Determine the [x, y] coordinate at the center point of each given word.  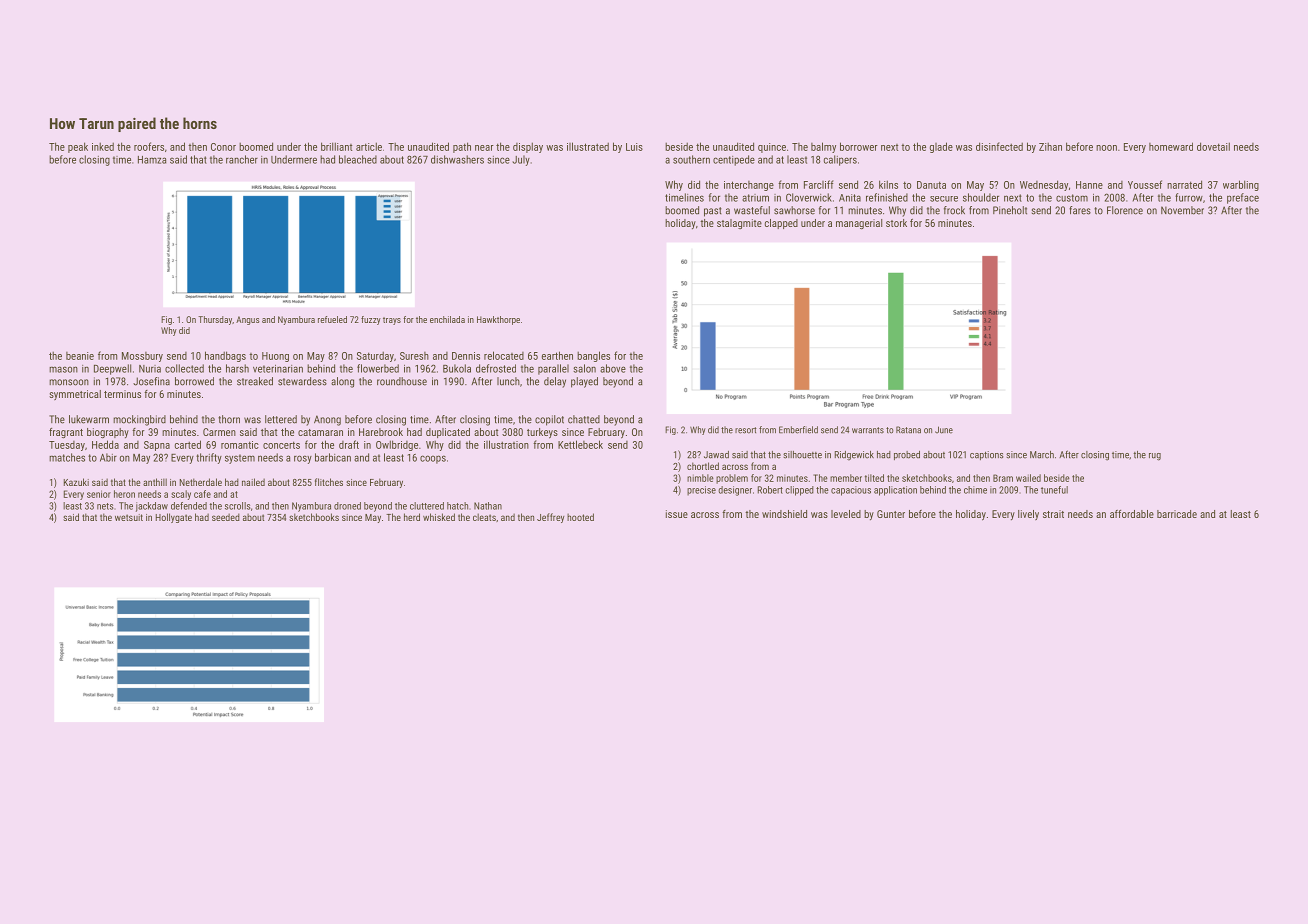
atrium [755, 198]
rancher [242, 159]
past [713, 212]
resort [746, 430]
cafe [202, 494]
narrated [1184, 184]
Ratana [908, 430]
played [584, 382]
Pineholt [1010, 210]
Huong [275, 357]
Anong [327, 420]
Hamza [152, 160]
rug [1155, 457]
